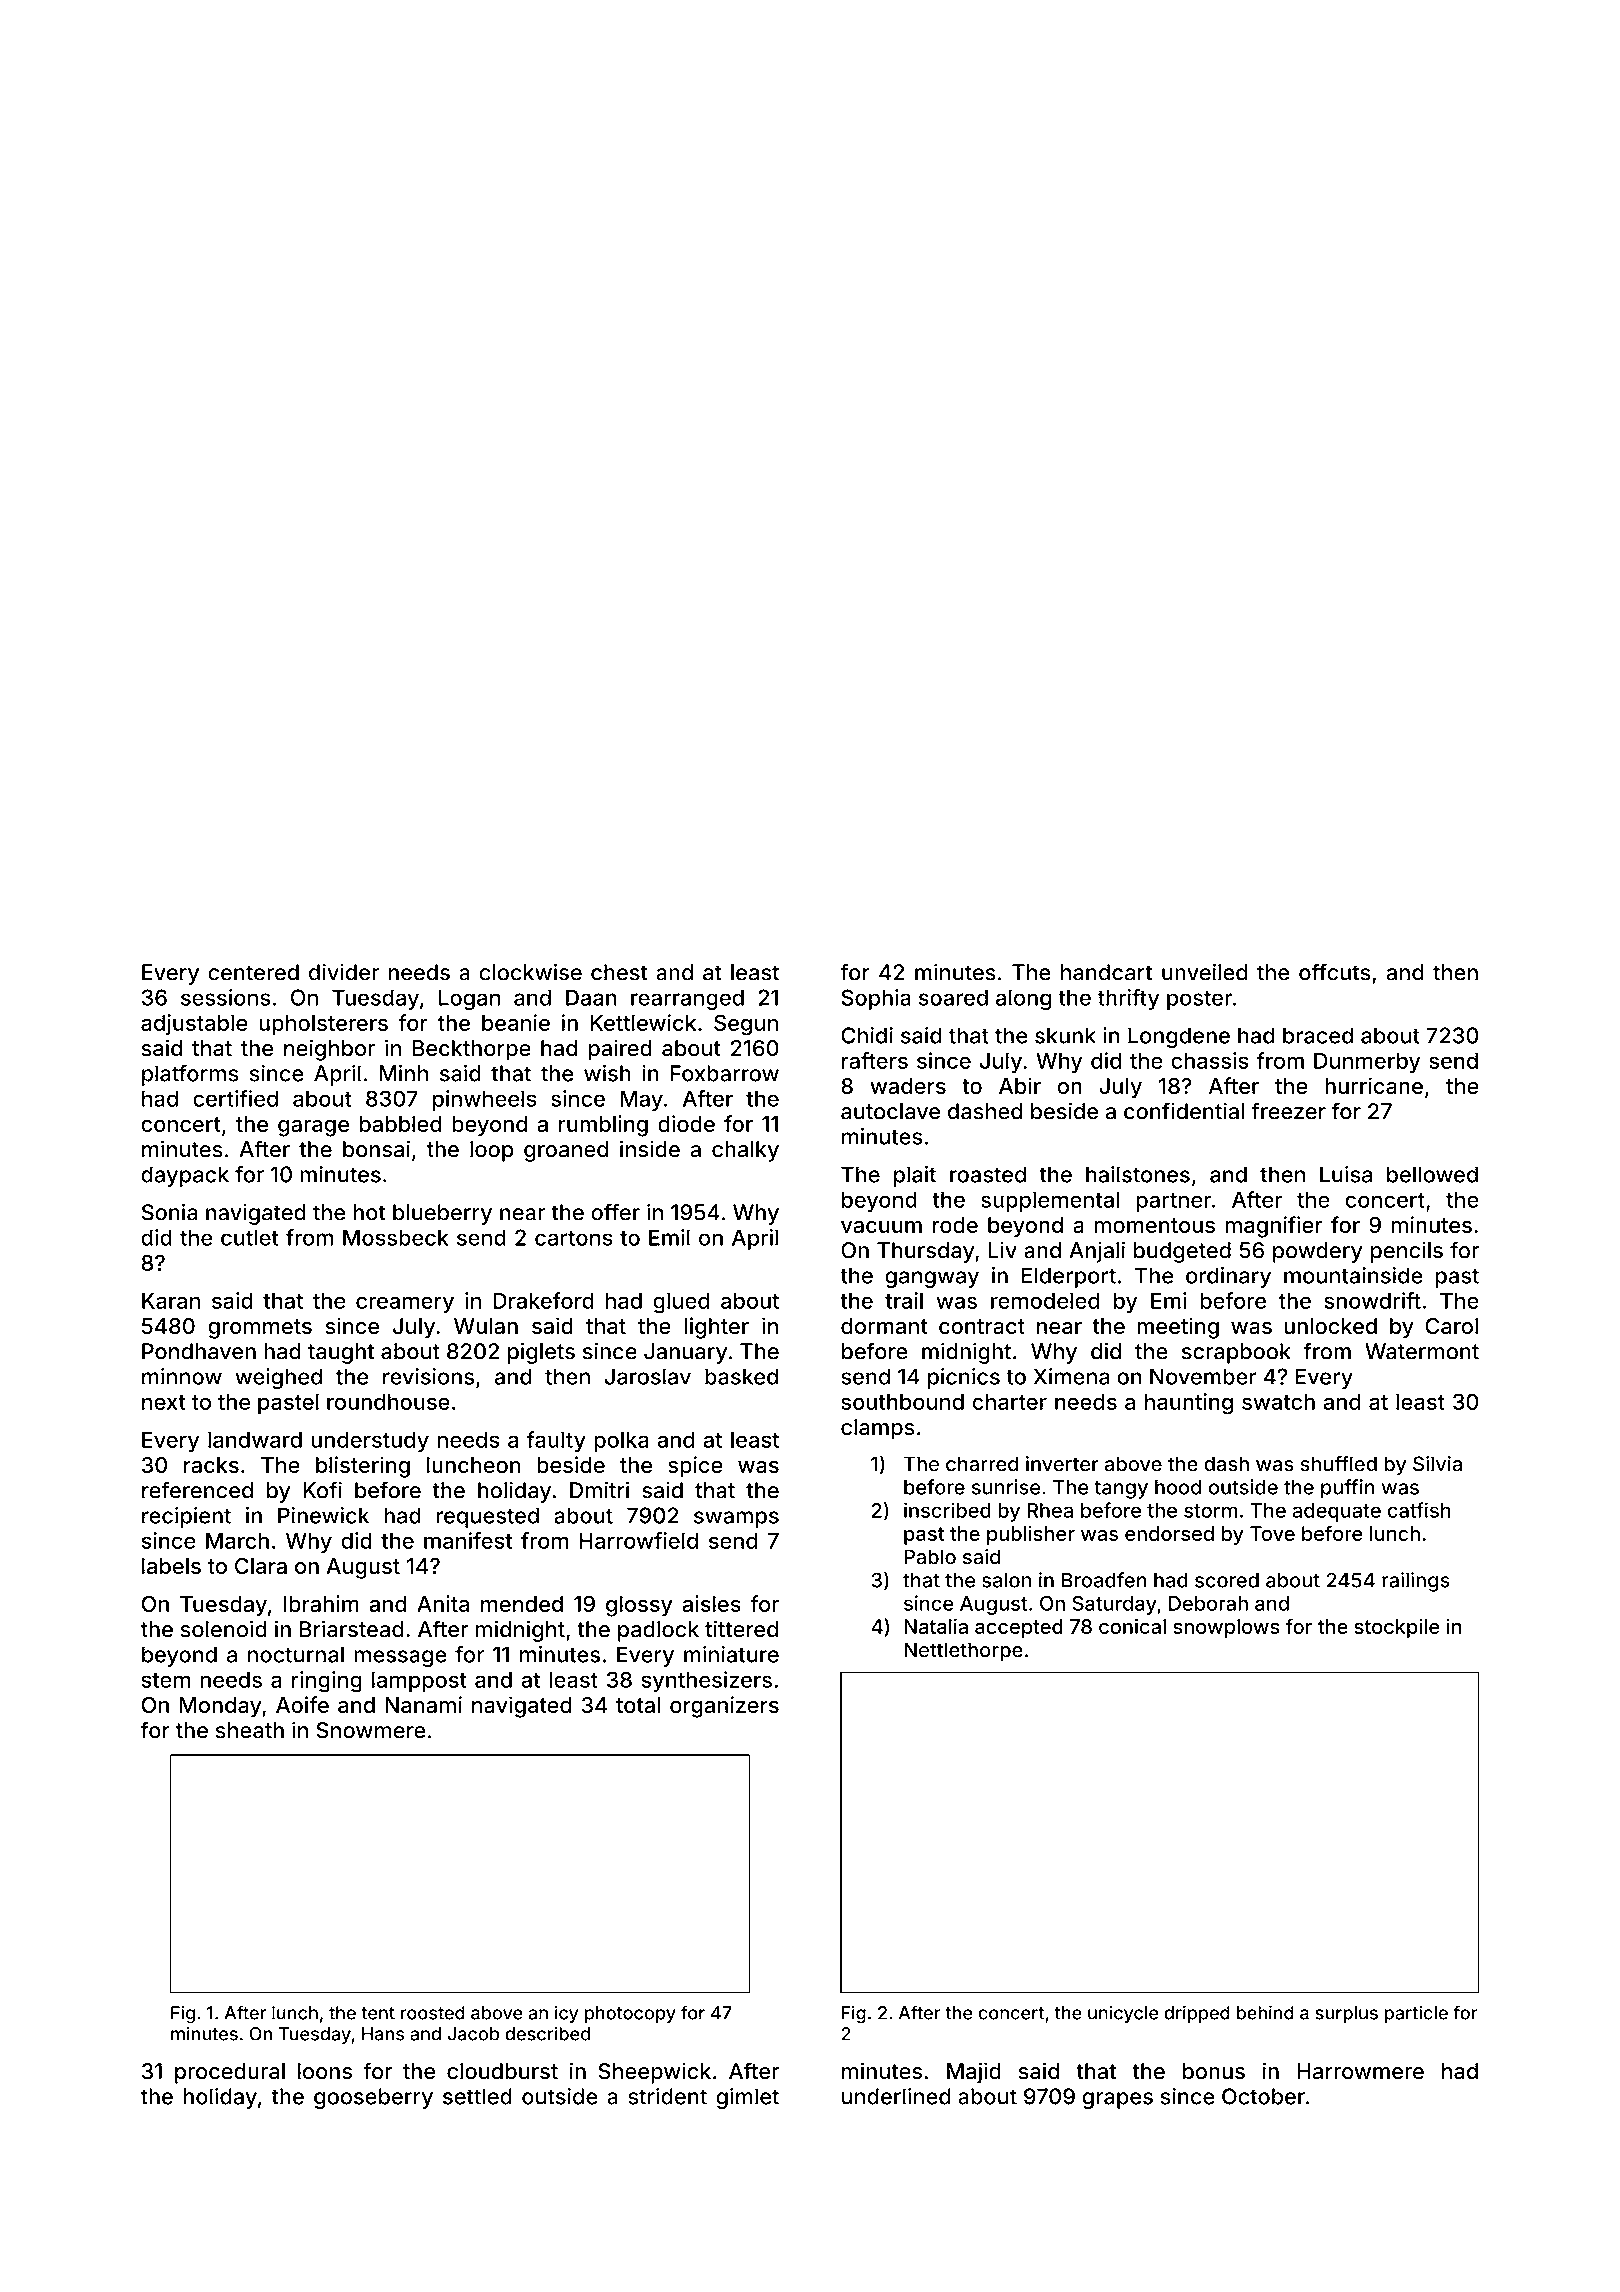 The image size is (1620, 2292). What do you see at coordinates (547, 2033) in the screenshot?
I see `described` at bounding box center [547, 2033].
